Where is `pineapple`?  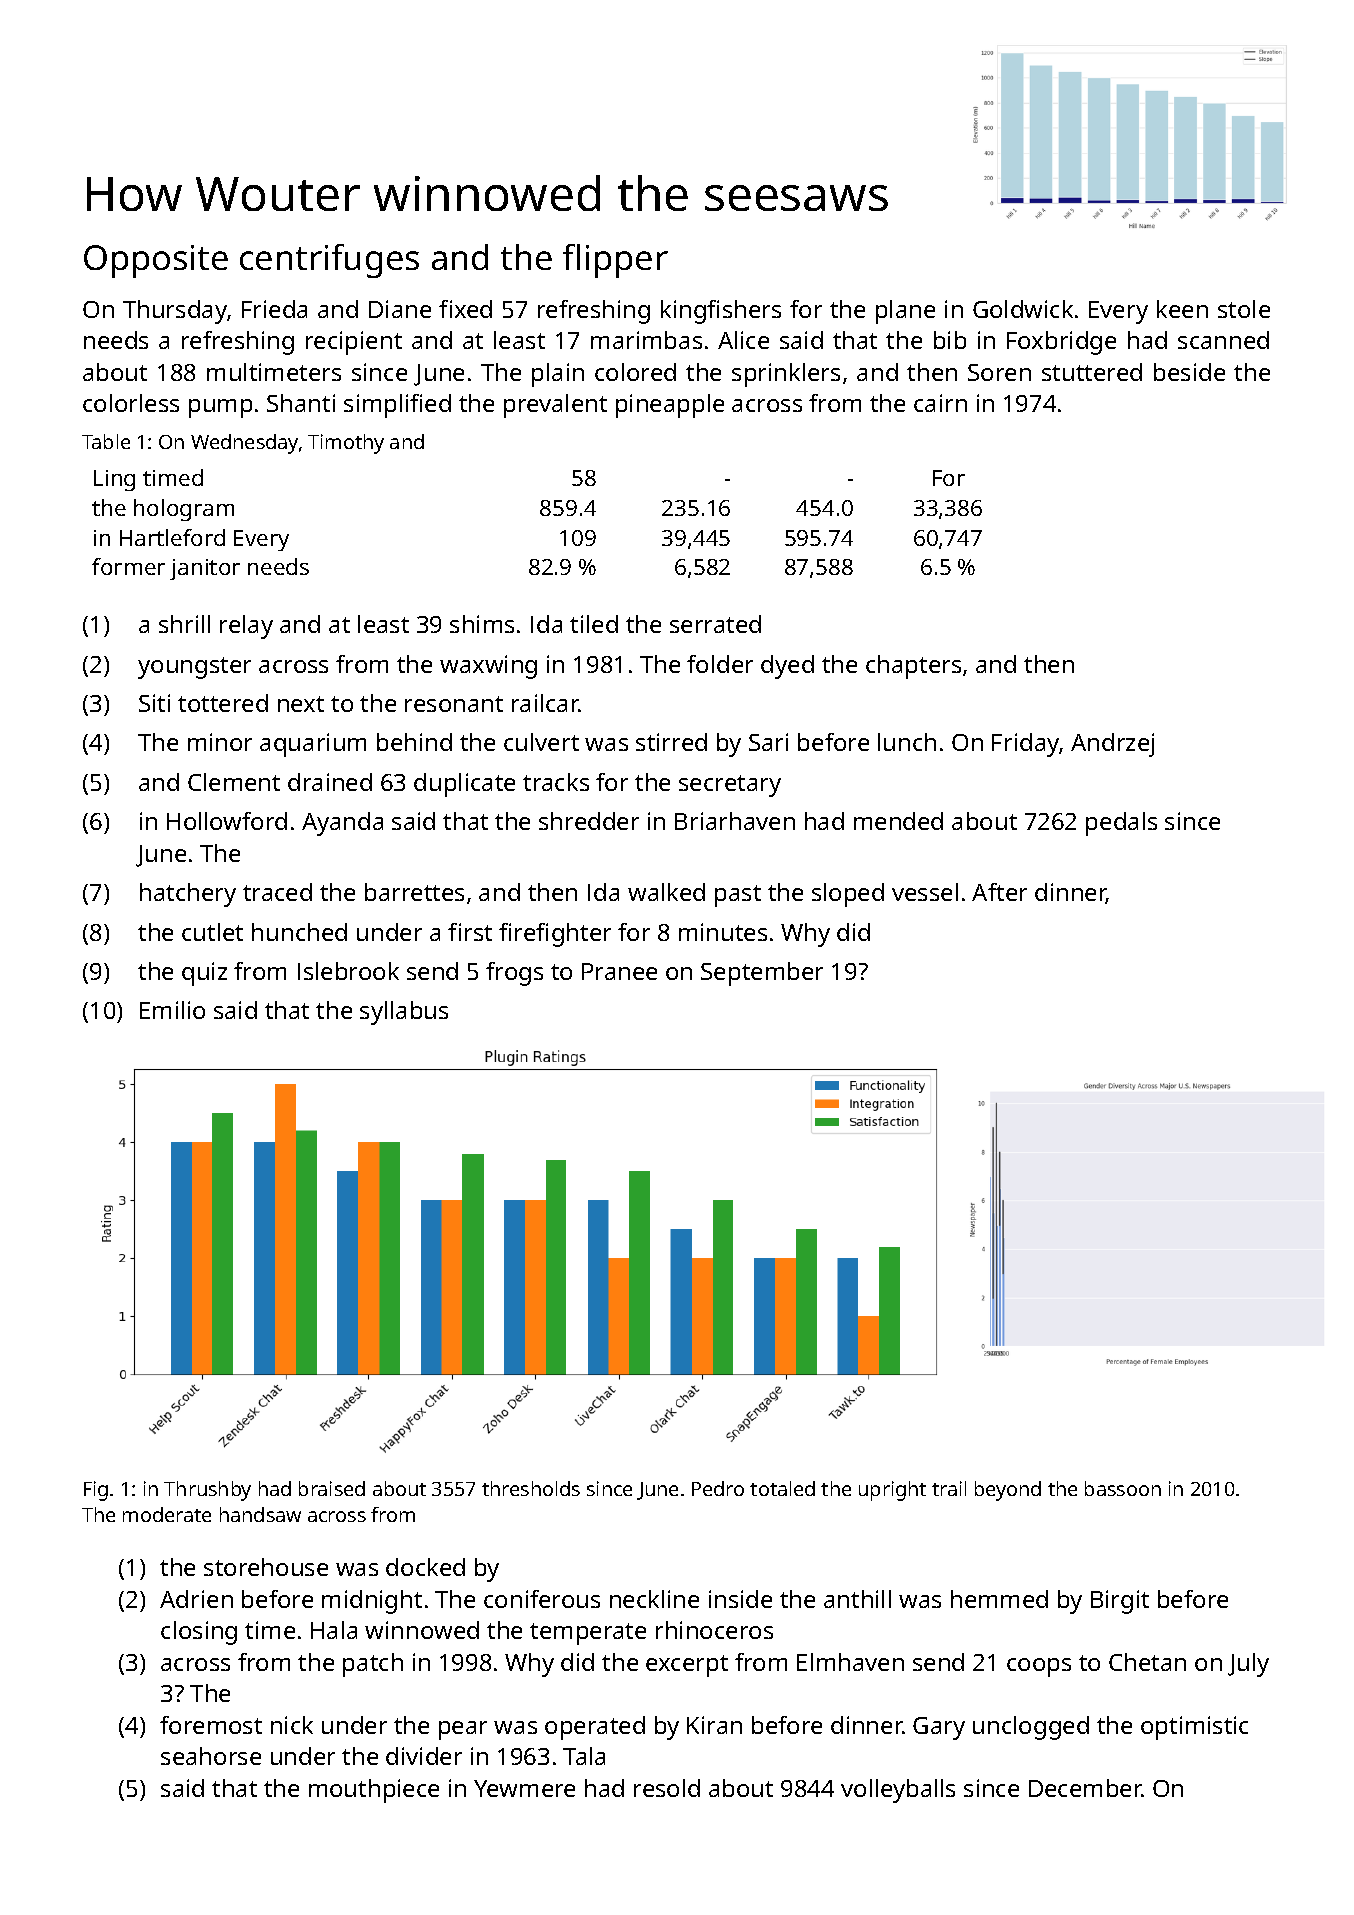
pineapple is located at coordinates (670, 406).
